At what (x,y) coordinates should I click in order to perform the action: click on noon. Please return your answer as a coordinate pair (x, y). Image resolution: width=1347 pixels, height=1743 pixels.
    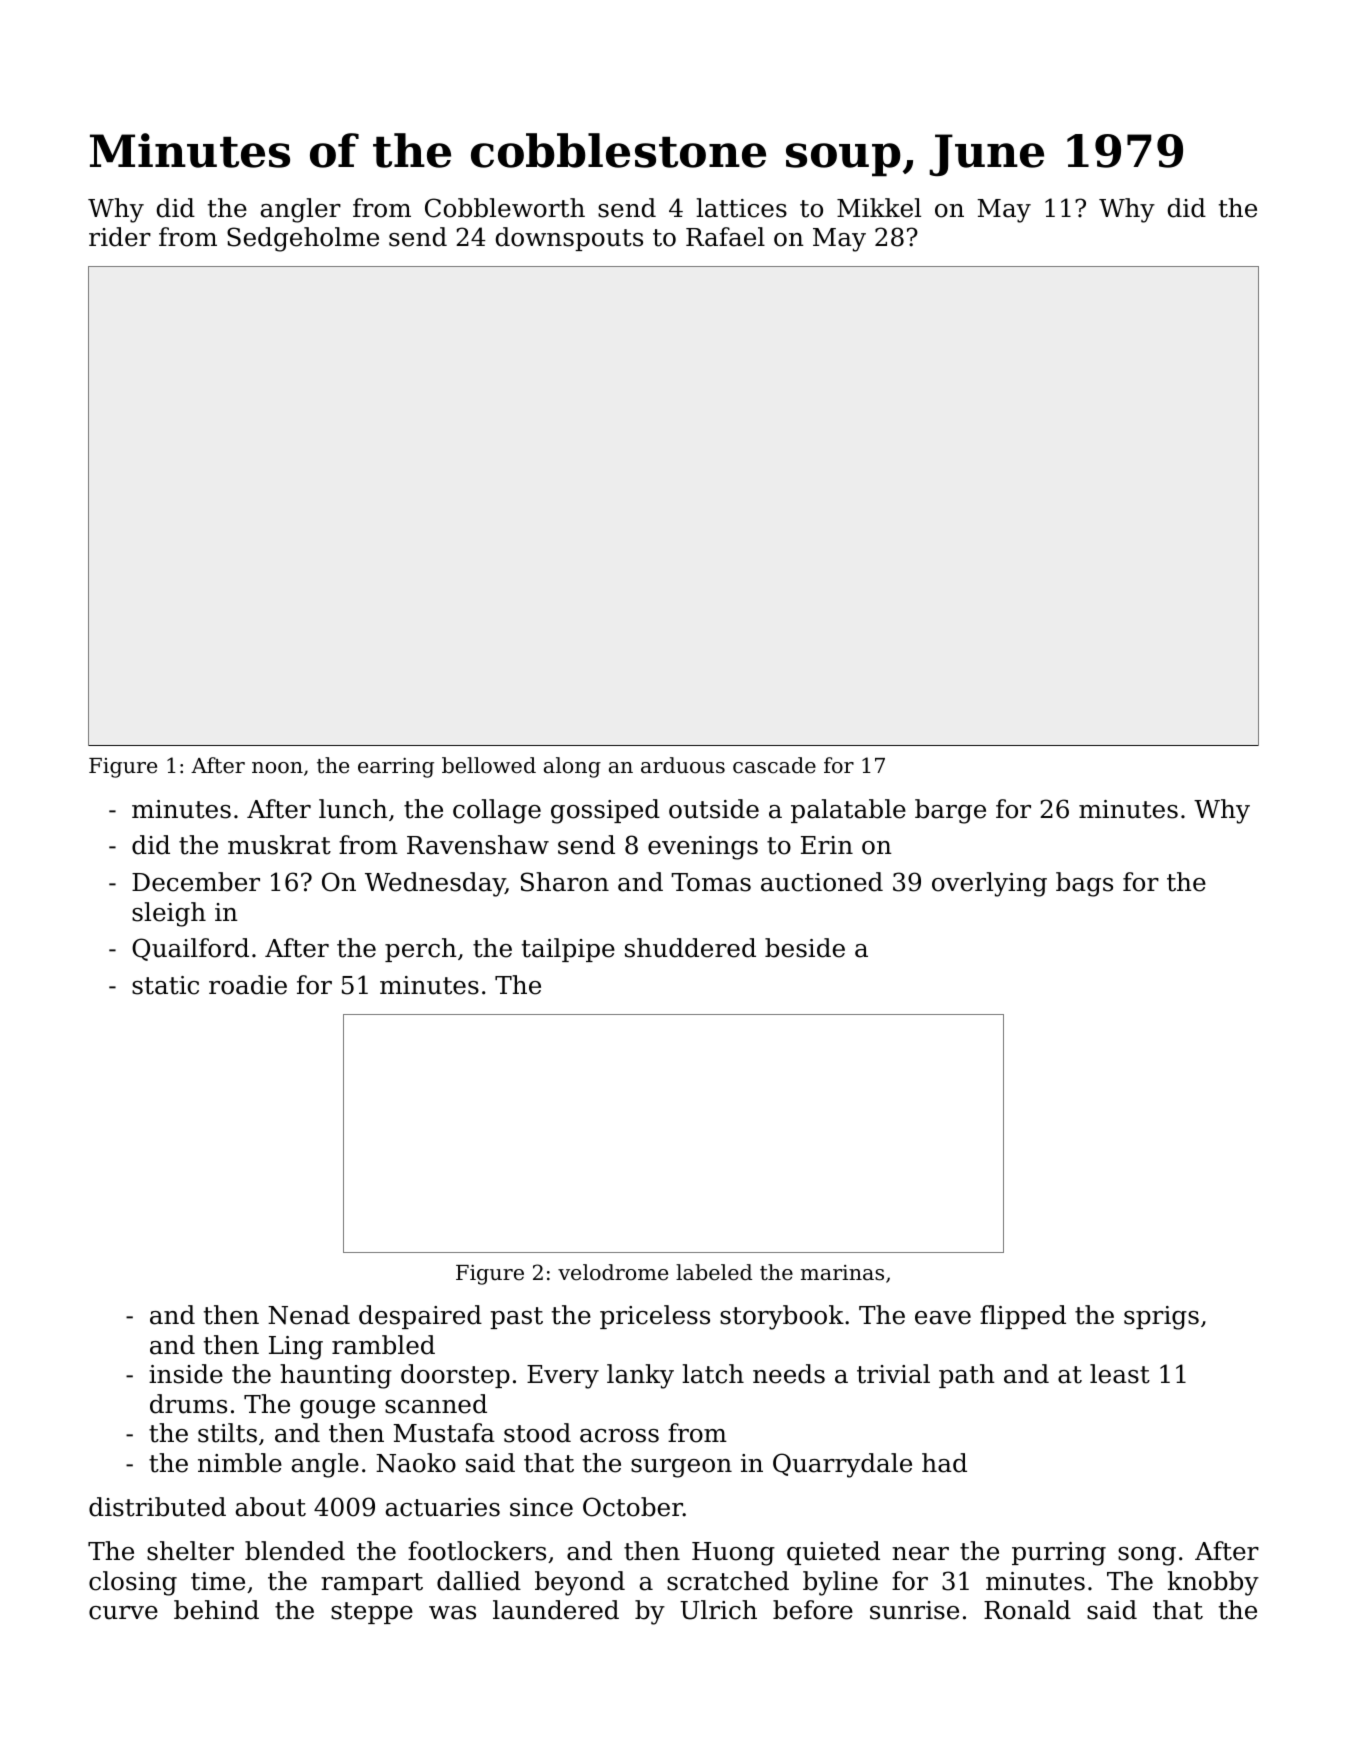
    Looking at the image, I should click on (277, 768).
